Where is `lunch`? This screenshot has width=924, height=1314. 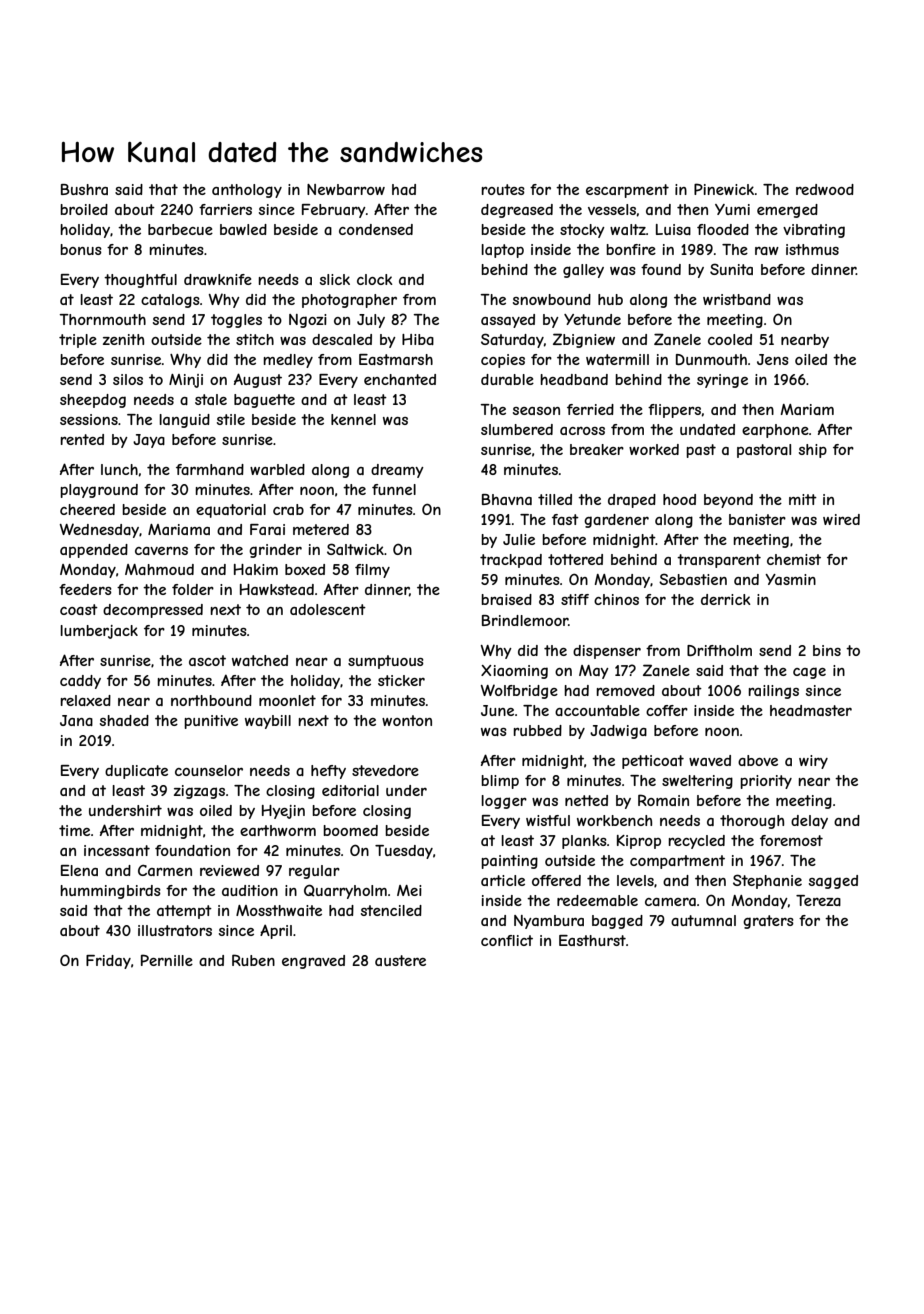 lunch is located at coordinates (119, 469).
